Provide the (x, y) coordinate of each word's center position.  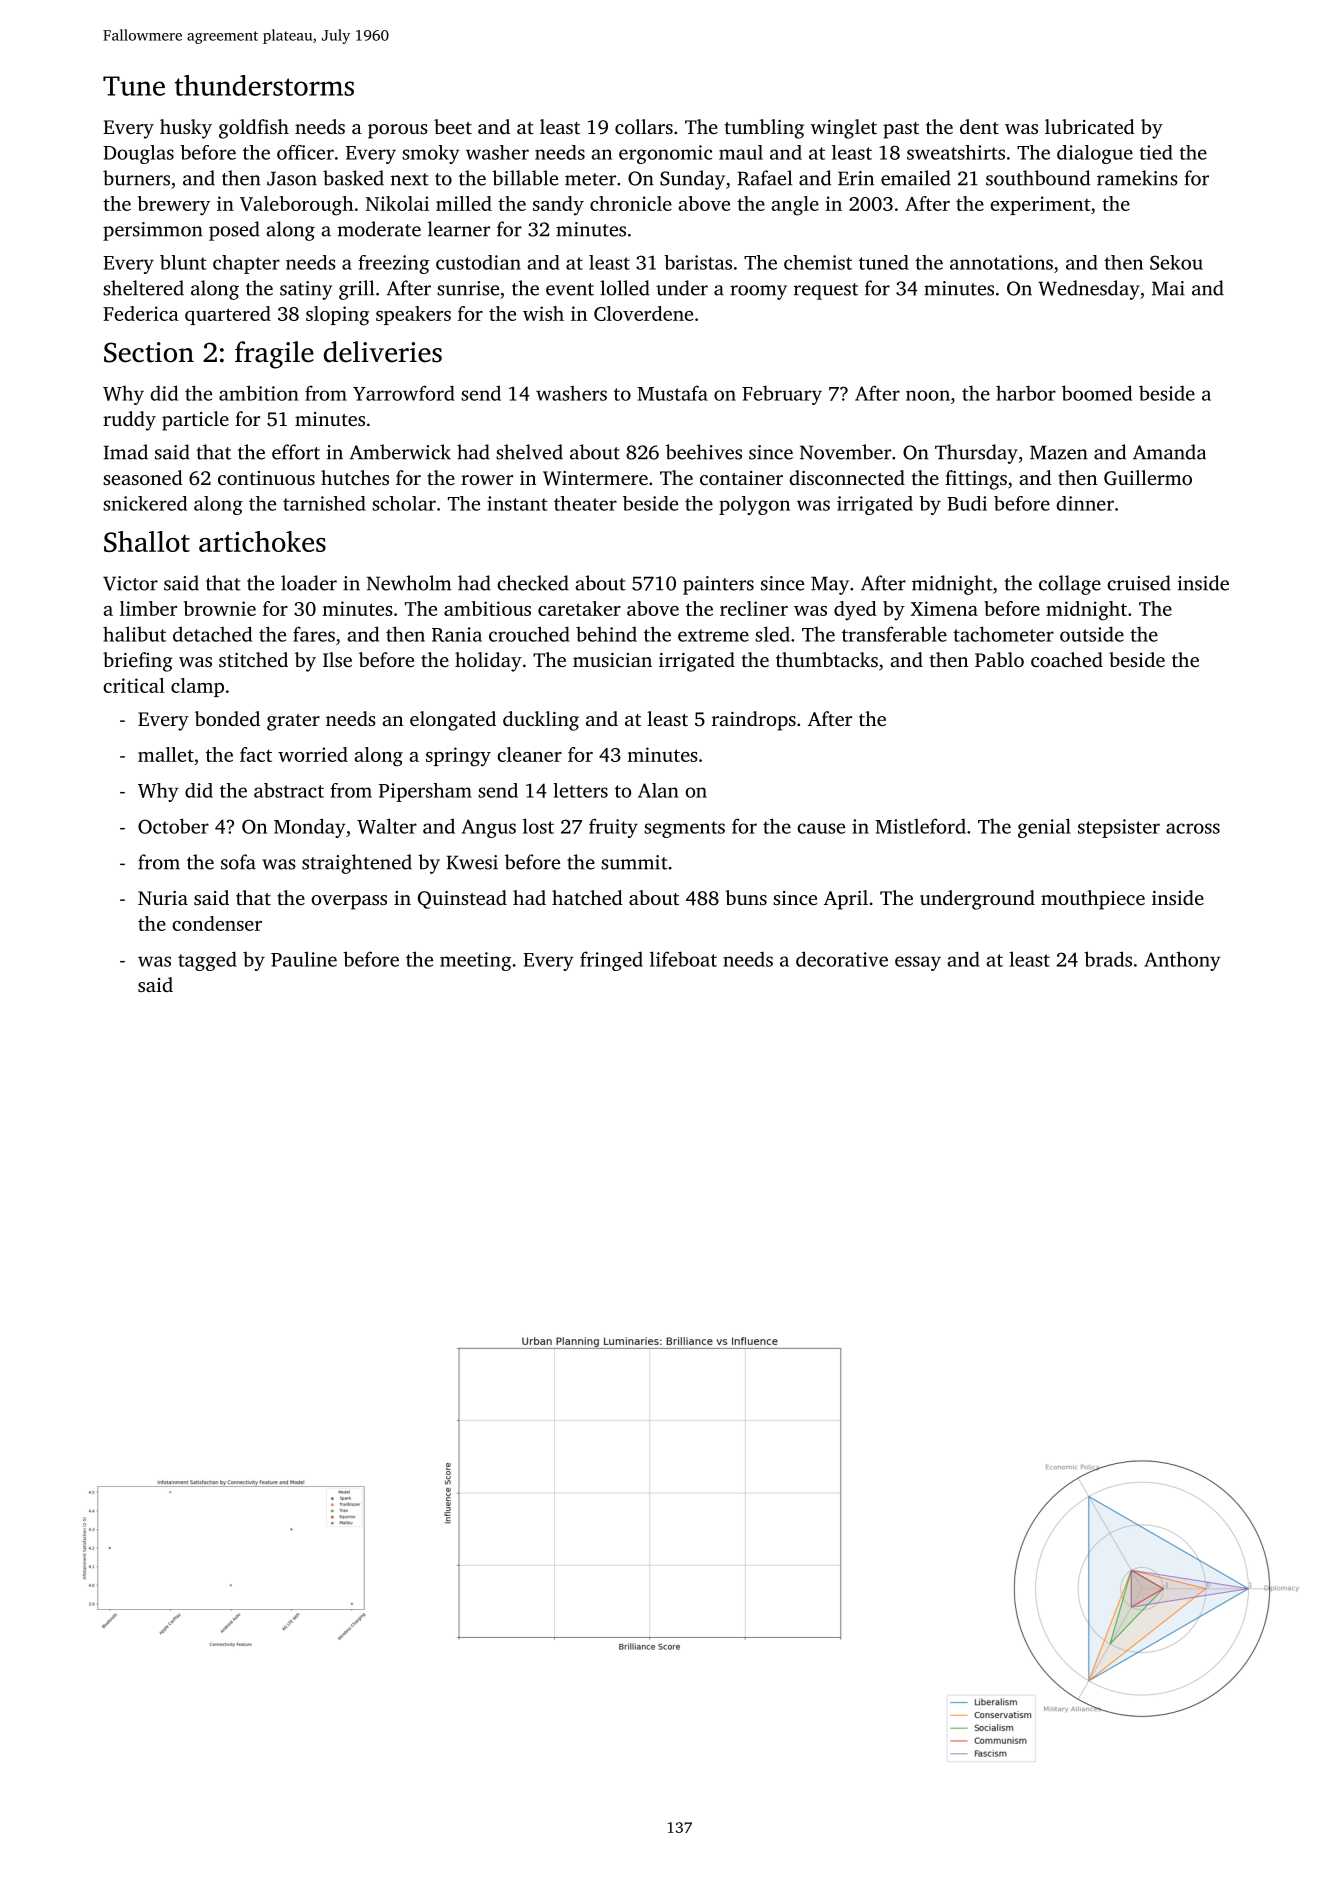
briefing (138, 662)
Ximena (944, 608)
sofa (238, 862)
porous (398, 131)
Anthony (1182, 961)
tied (1156, 152)
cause (821, 828)
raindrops (754, 721)
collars (644, 126)
